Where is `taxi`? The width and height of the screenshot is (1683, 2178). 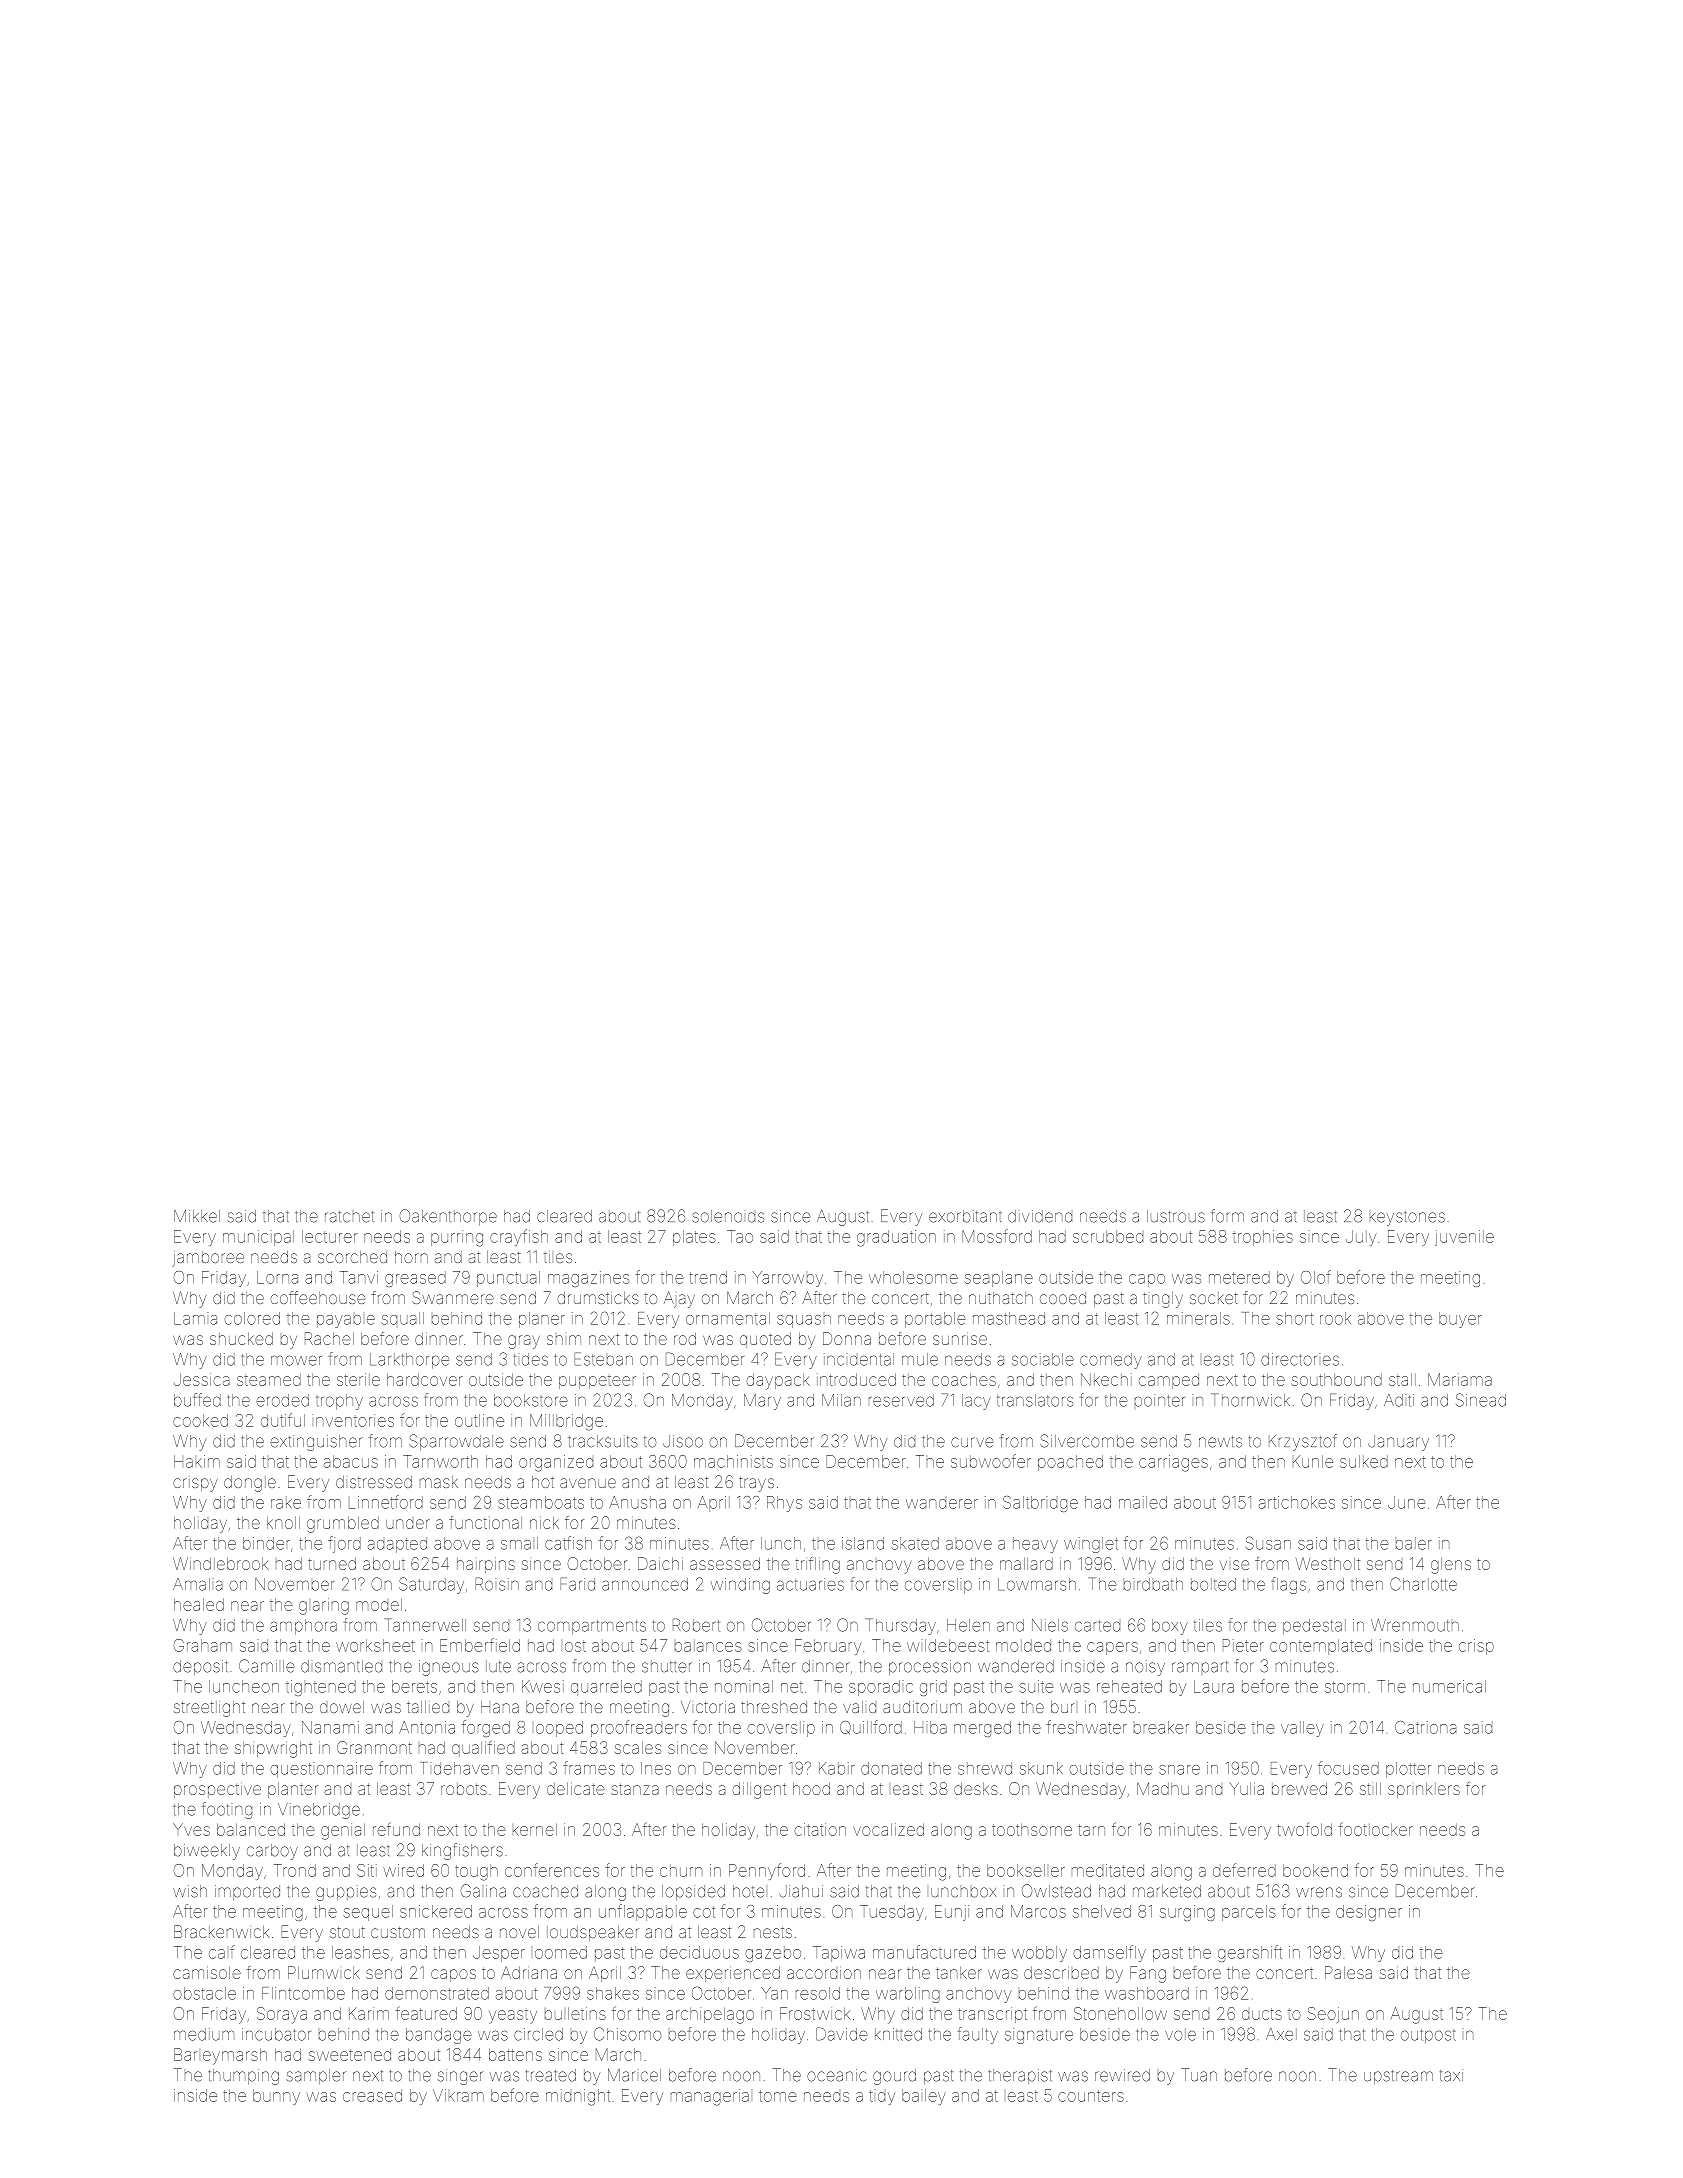
taxi is located at coordinates (1451, 2075).
